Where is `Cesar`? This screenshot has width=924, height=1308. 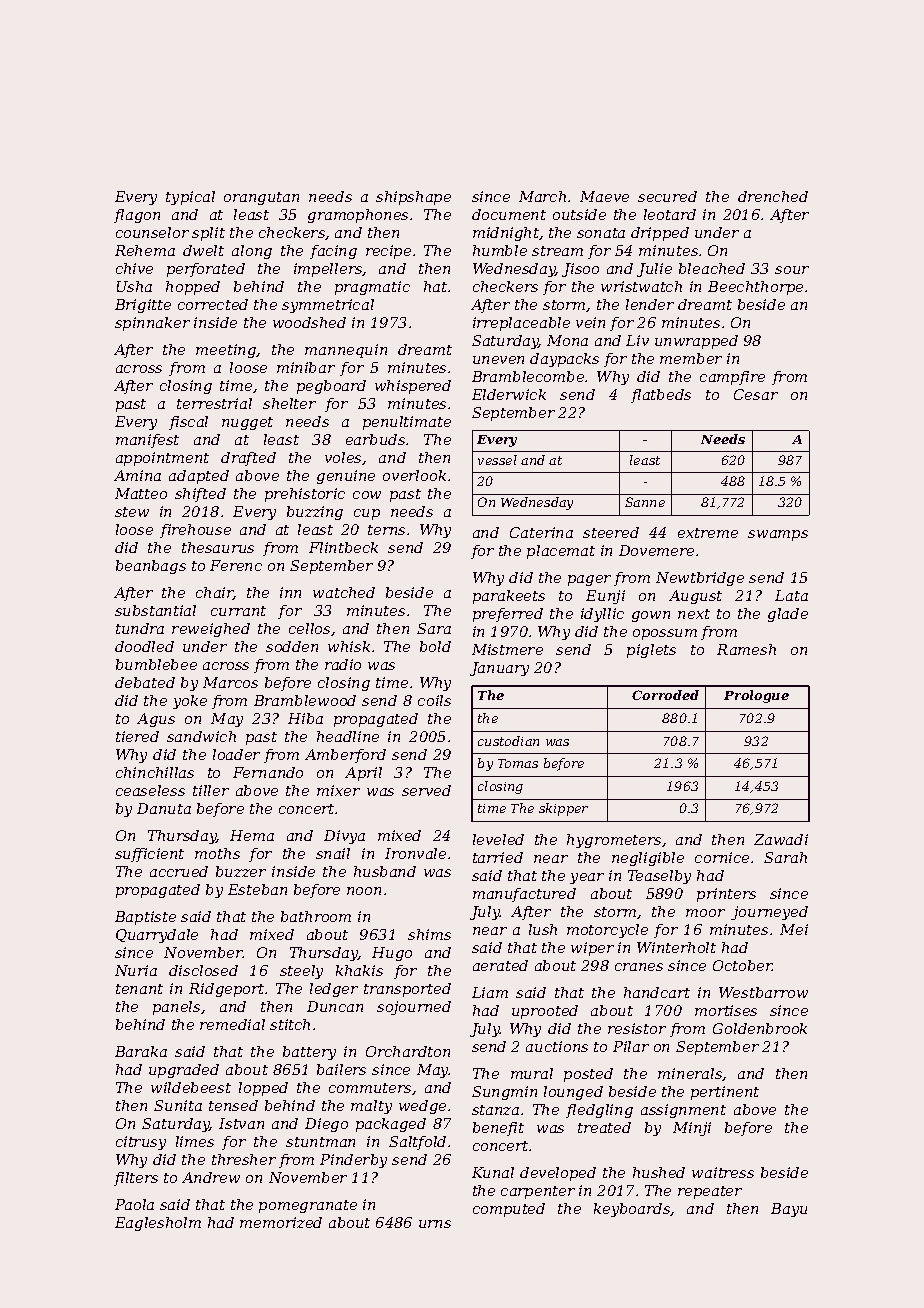
Cesar is located at coordinates (756, 394).
